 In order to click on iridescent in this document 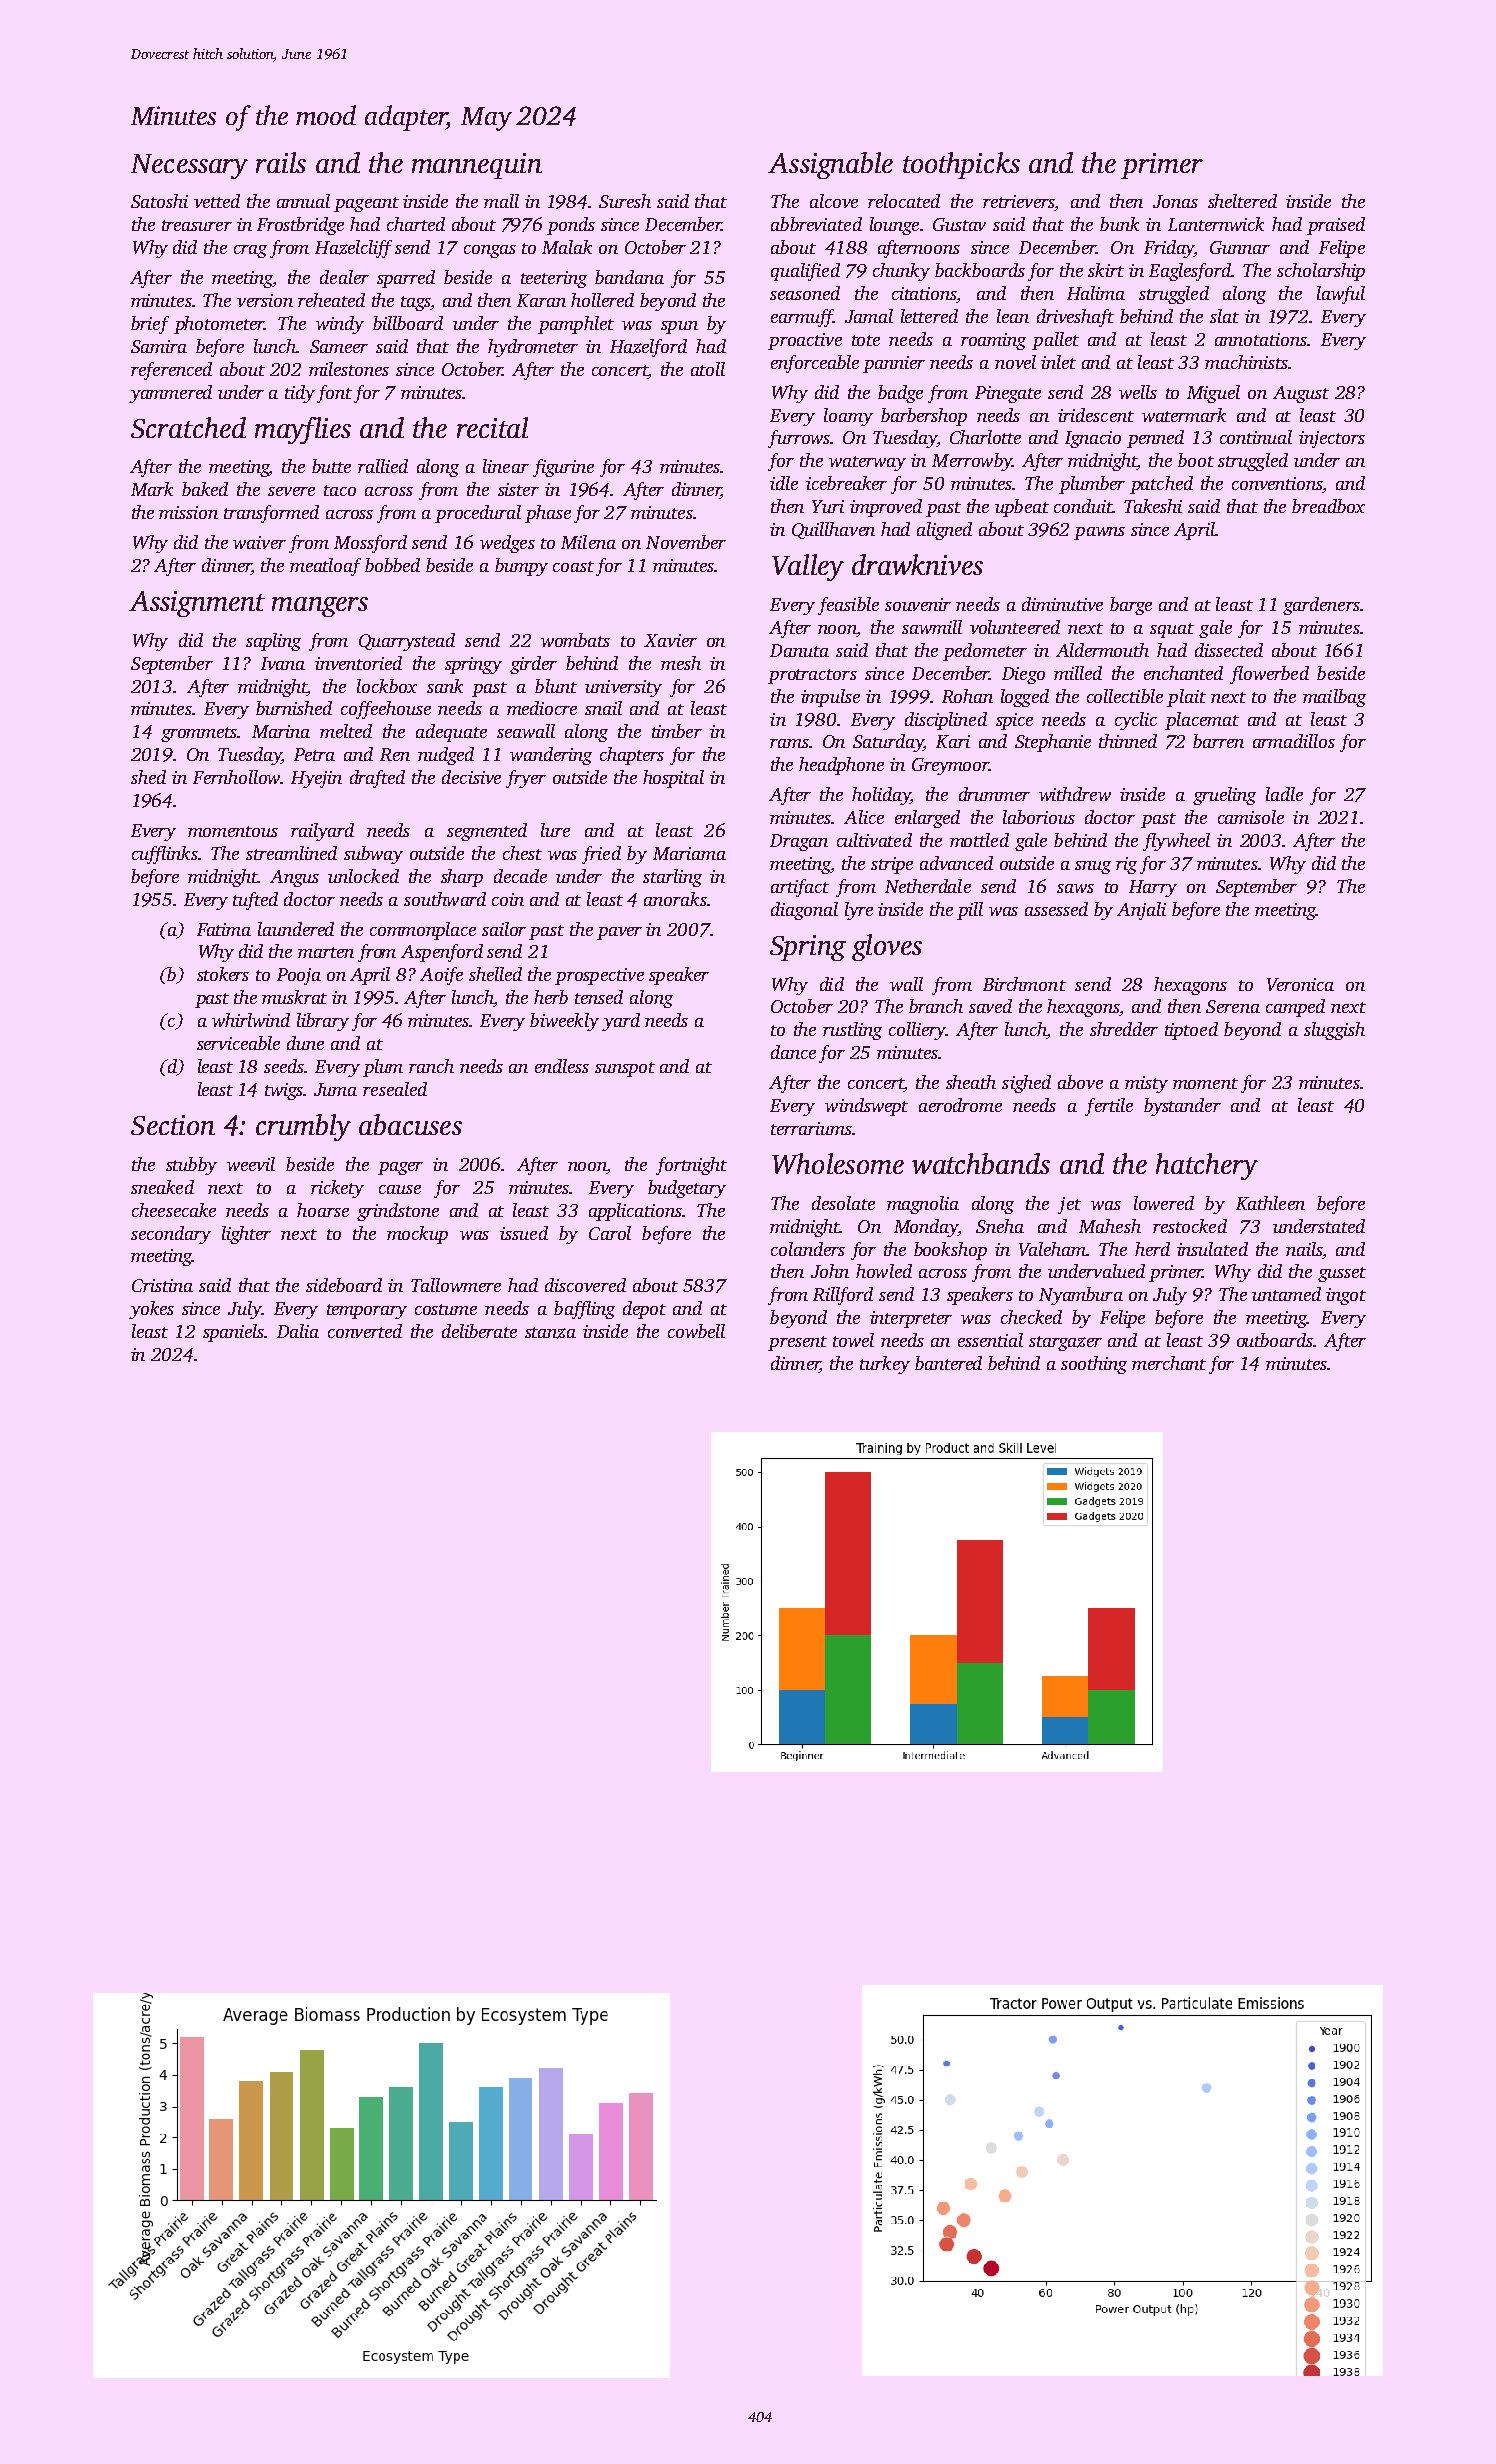, I will do `click(1096, 415)`.
